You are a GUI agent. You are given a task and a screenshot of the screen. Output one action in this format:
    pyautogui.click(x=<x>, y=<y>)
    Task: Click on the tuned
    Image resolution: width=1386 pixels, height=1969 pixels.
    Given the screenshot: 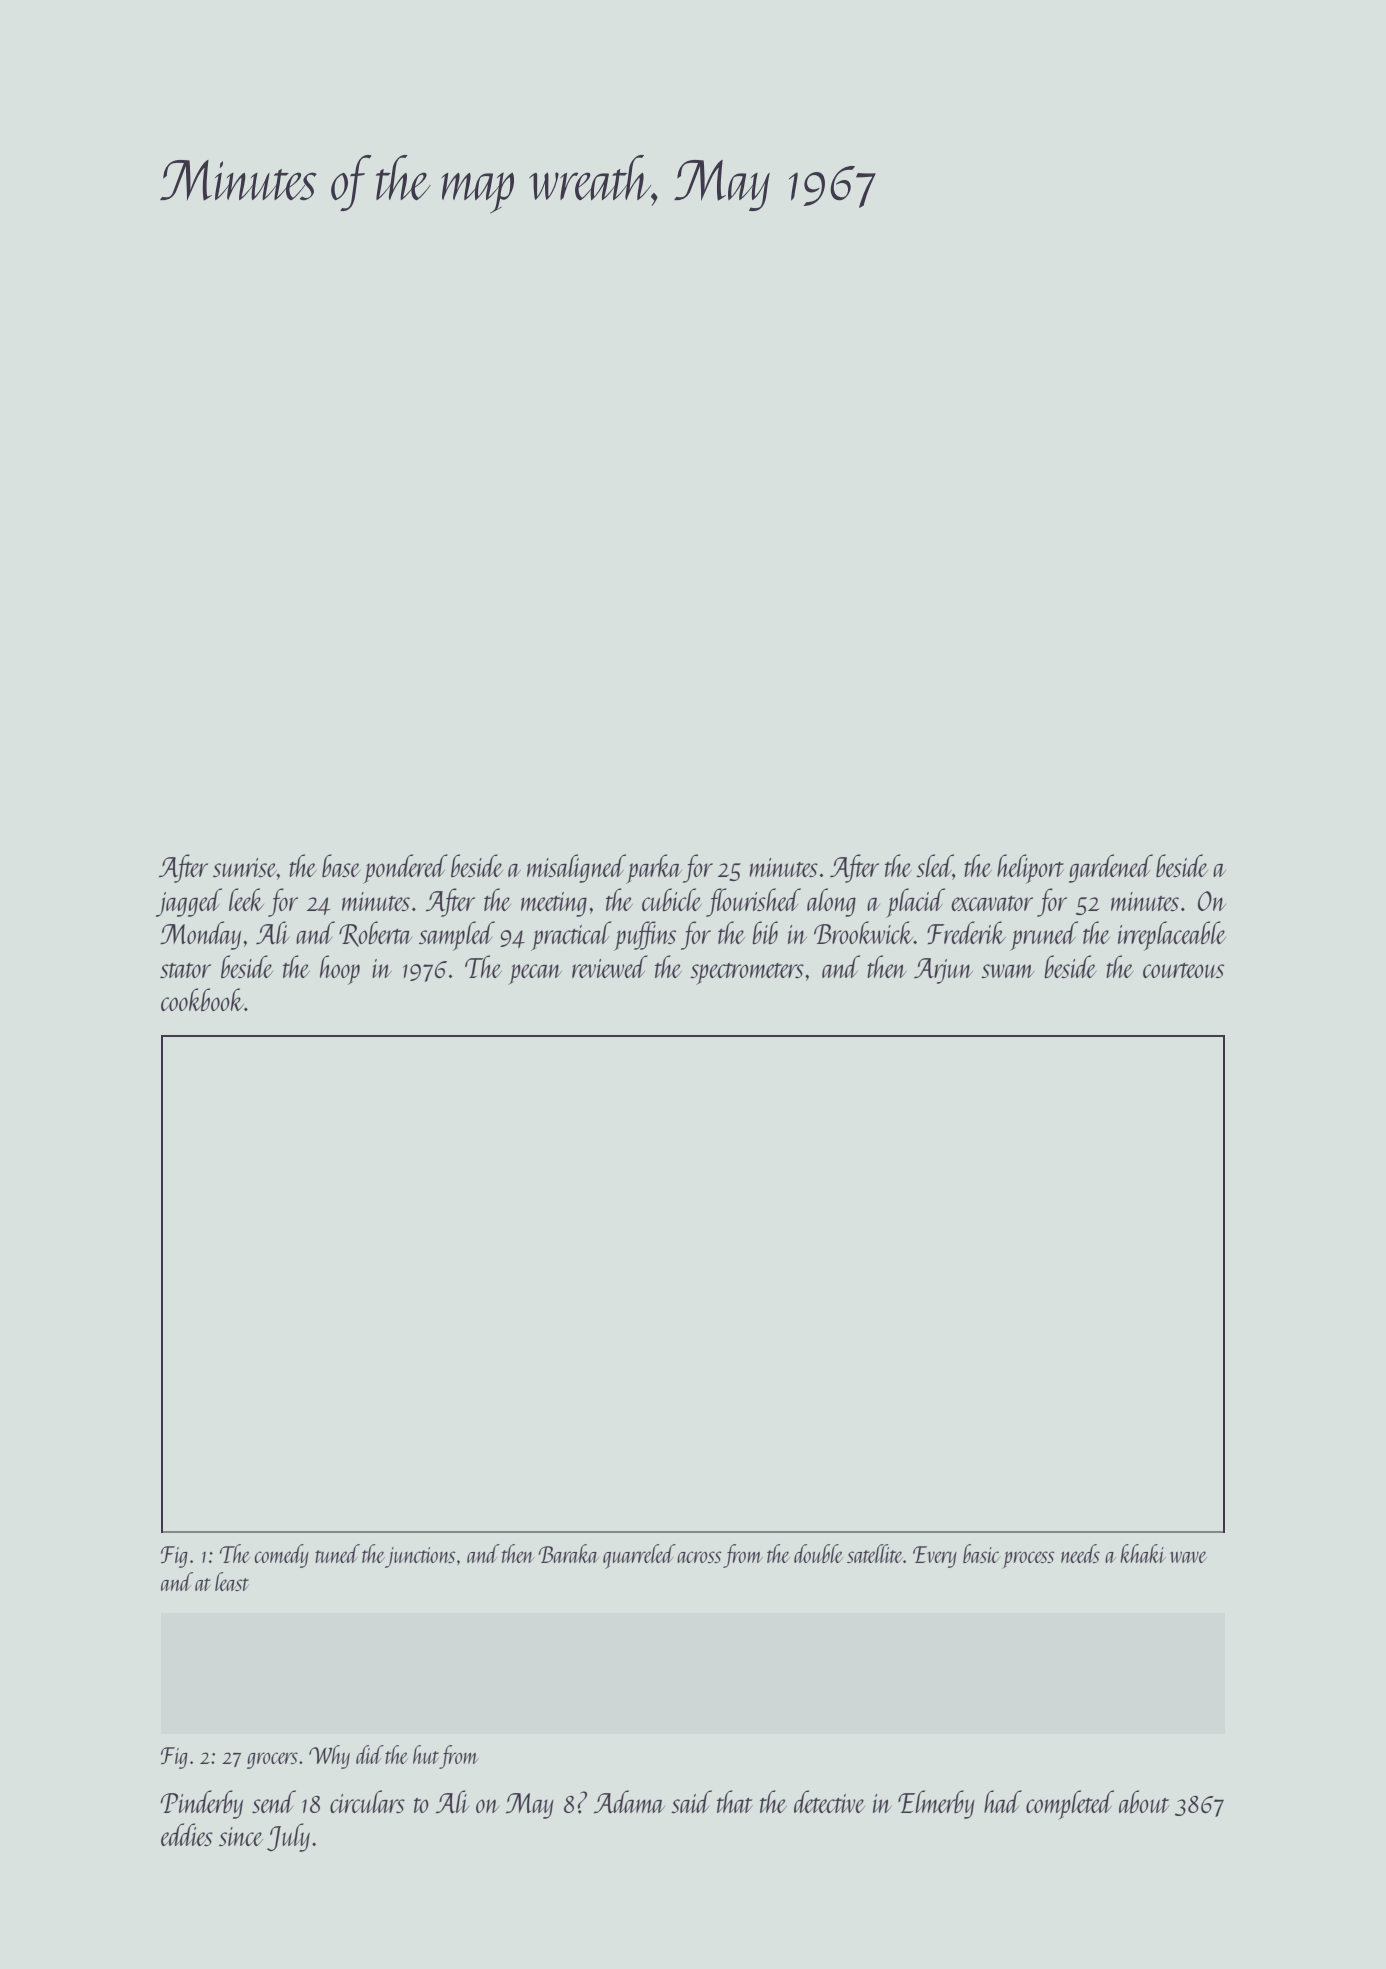 What is the action you would take?
    pyautogui.click(x=337, y=1553)
